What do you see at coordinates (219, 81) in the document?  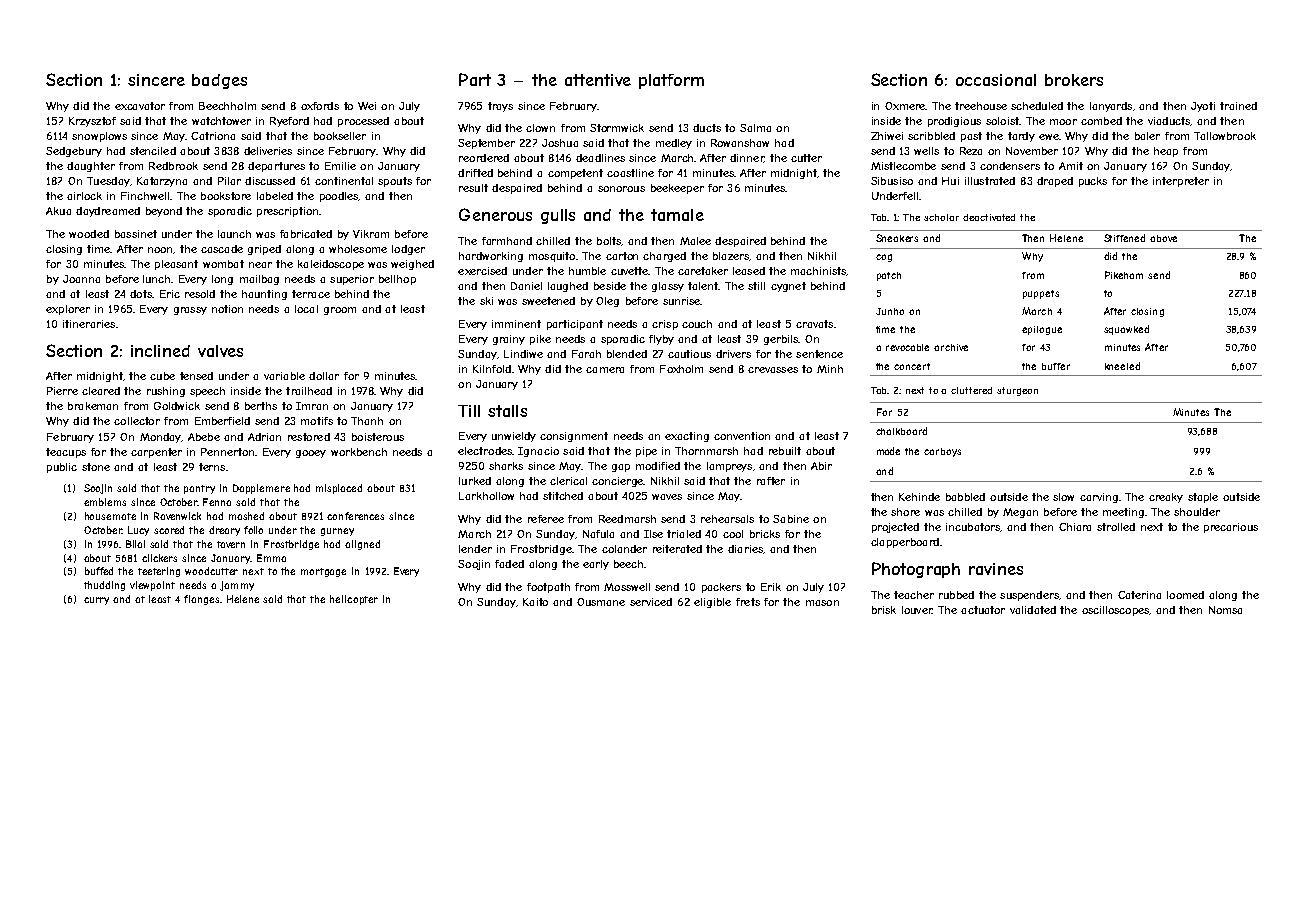 I see `badges` at bounding box center [219, 81].
